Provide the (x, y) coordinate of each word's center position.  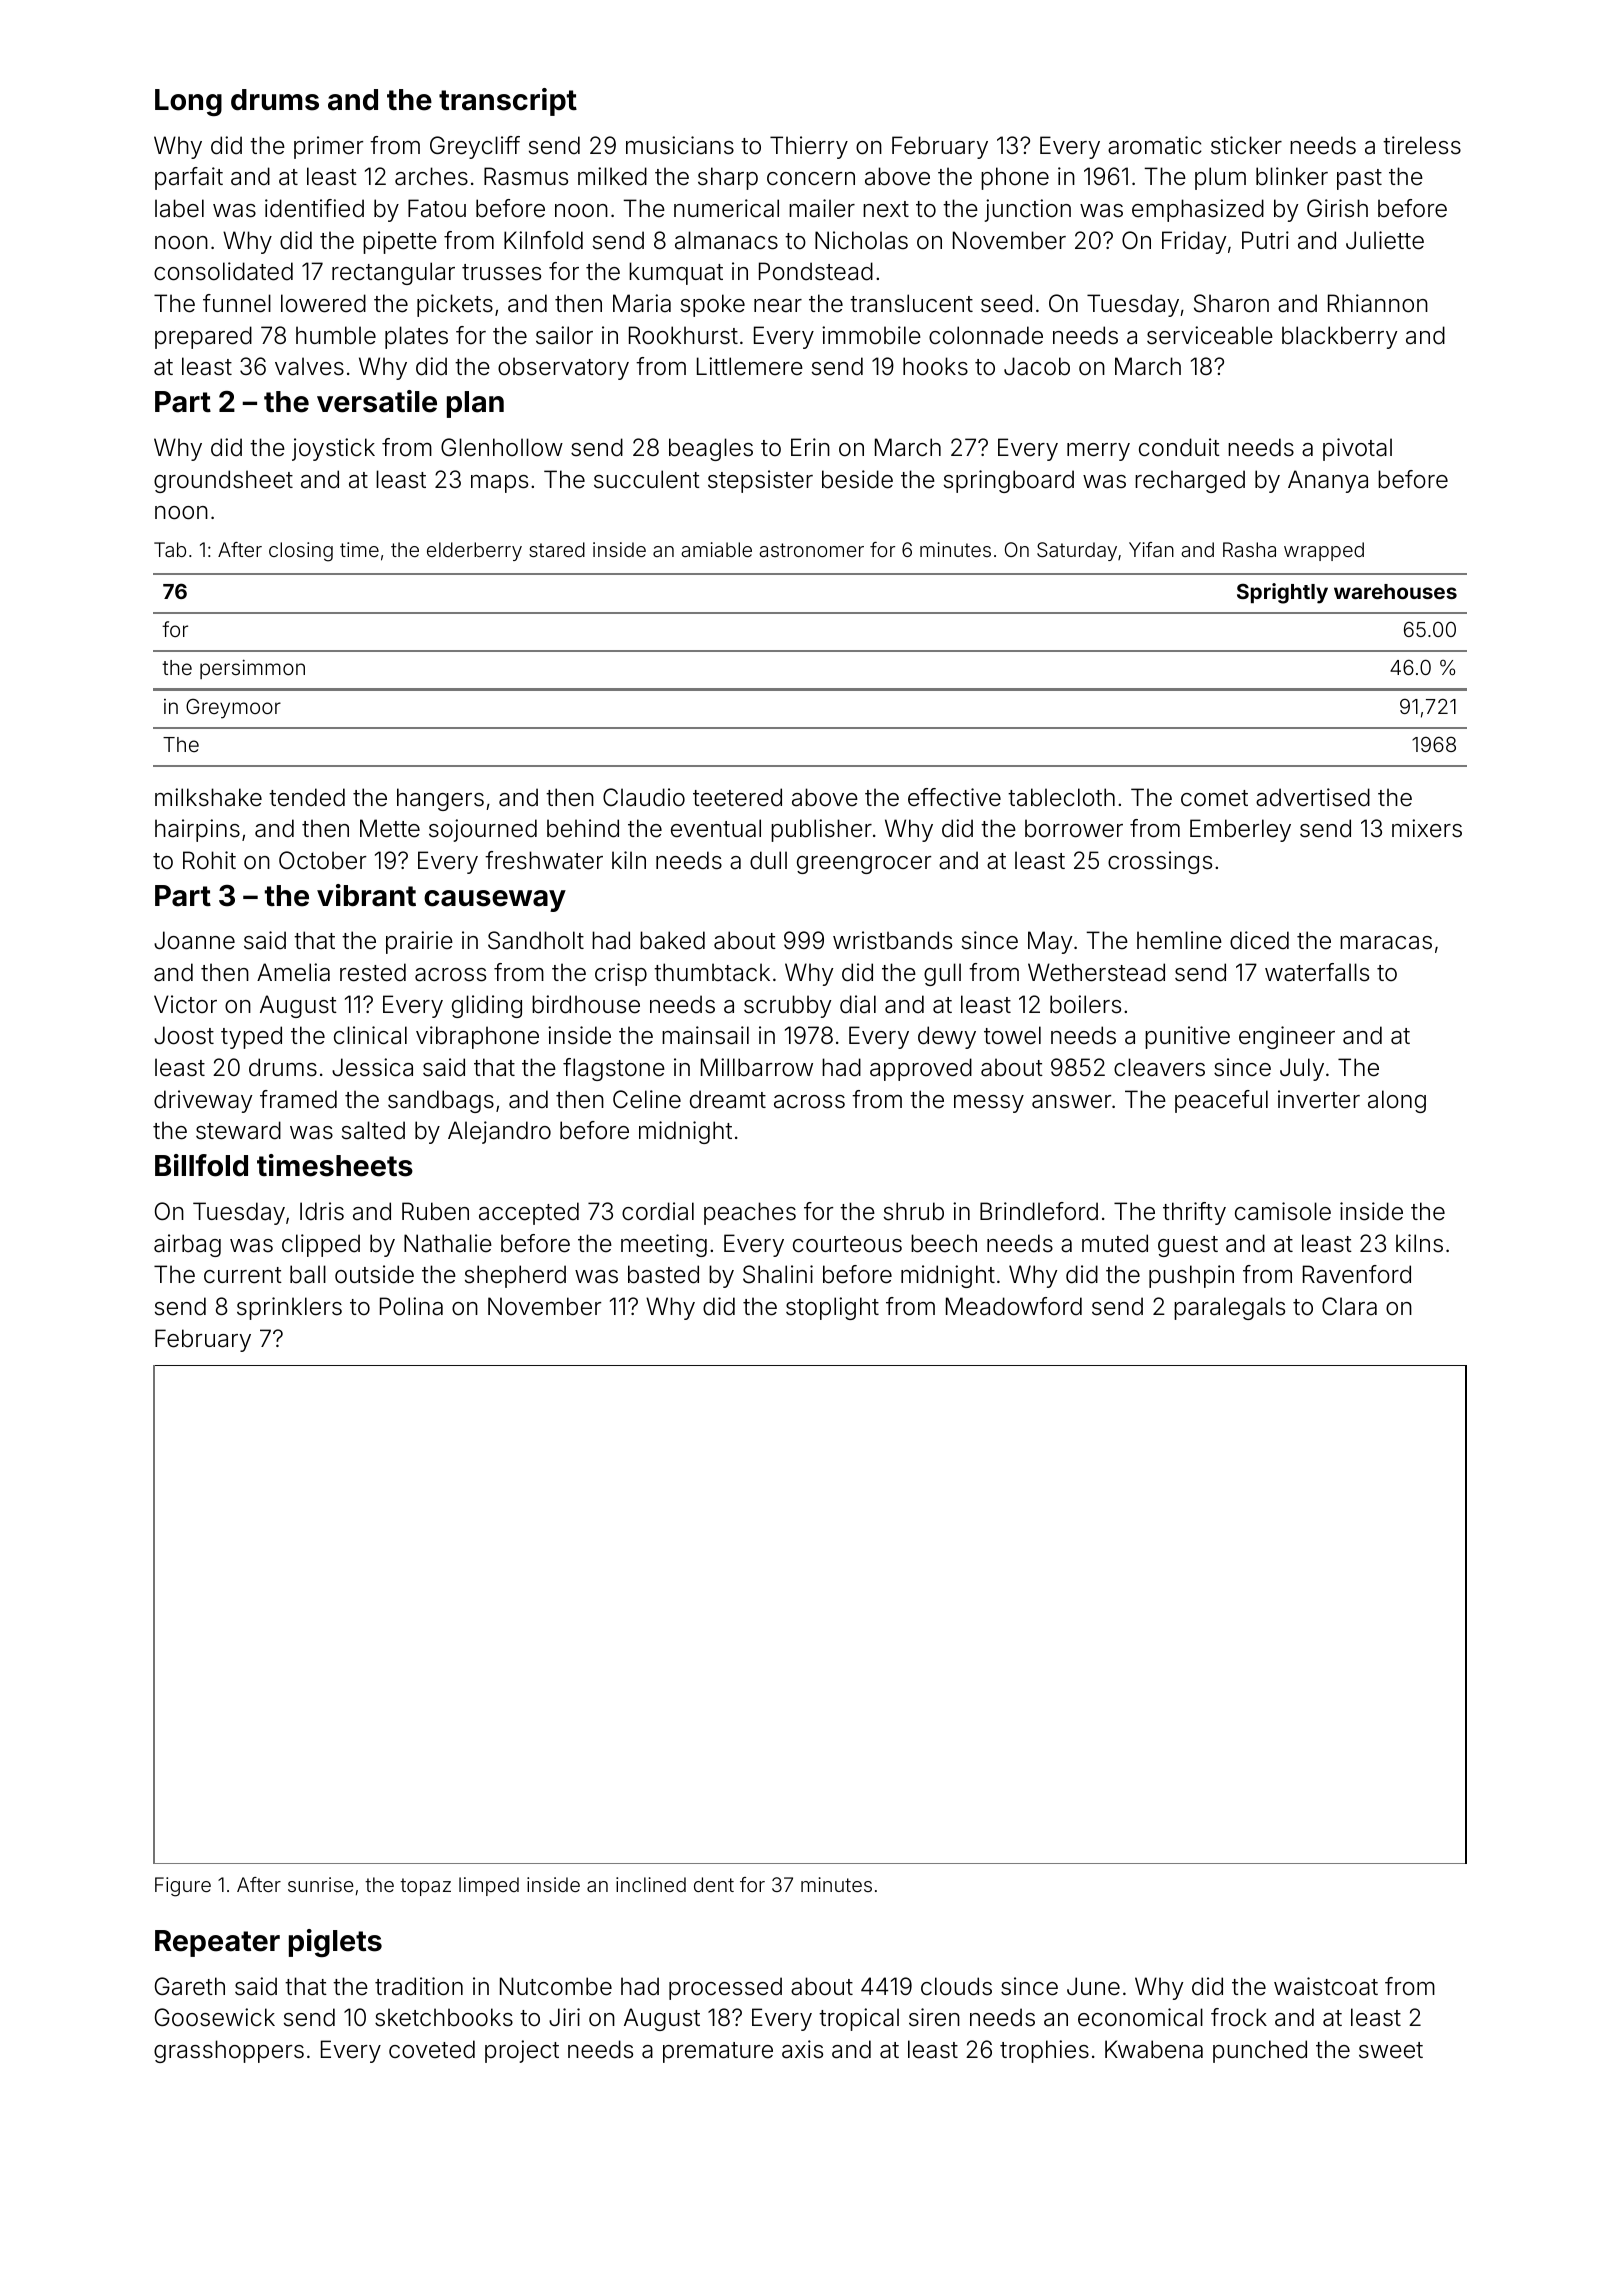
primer (328, 147)
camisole (1283, 1211)
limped (489, 1886)
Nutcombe (556, 1986)
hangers (440, 799)
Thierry (809, 147)
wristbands (892, 940)
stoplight (832, 1308)
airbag (187, 1245)
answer (1071, 1102)
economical (1140, 2017)
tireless (1422, 145)
